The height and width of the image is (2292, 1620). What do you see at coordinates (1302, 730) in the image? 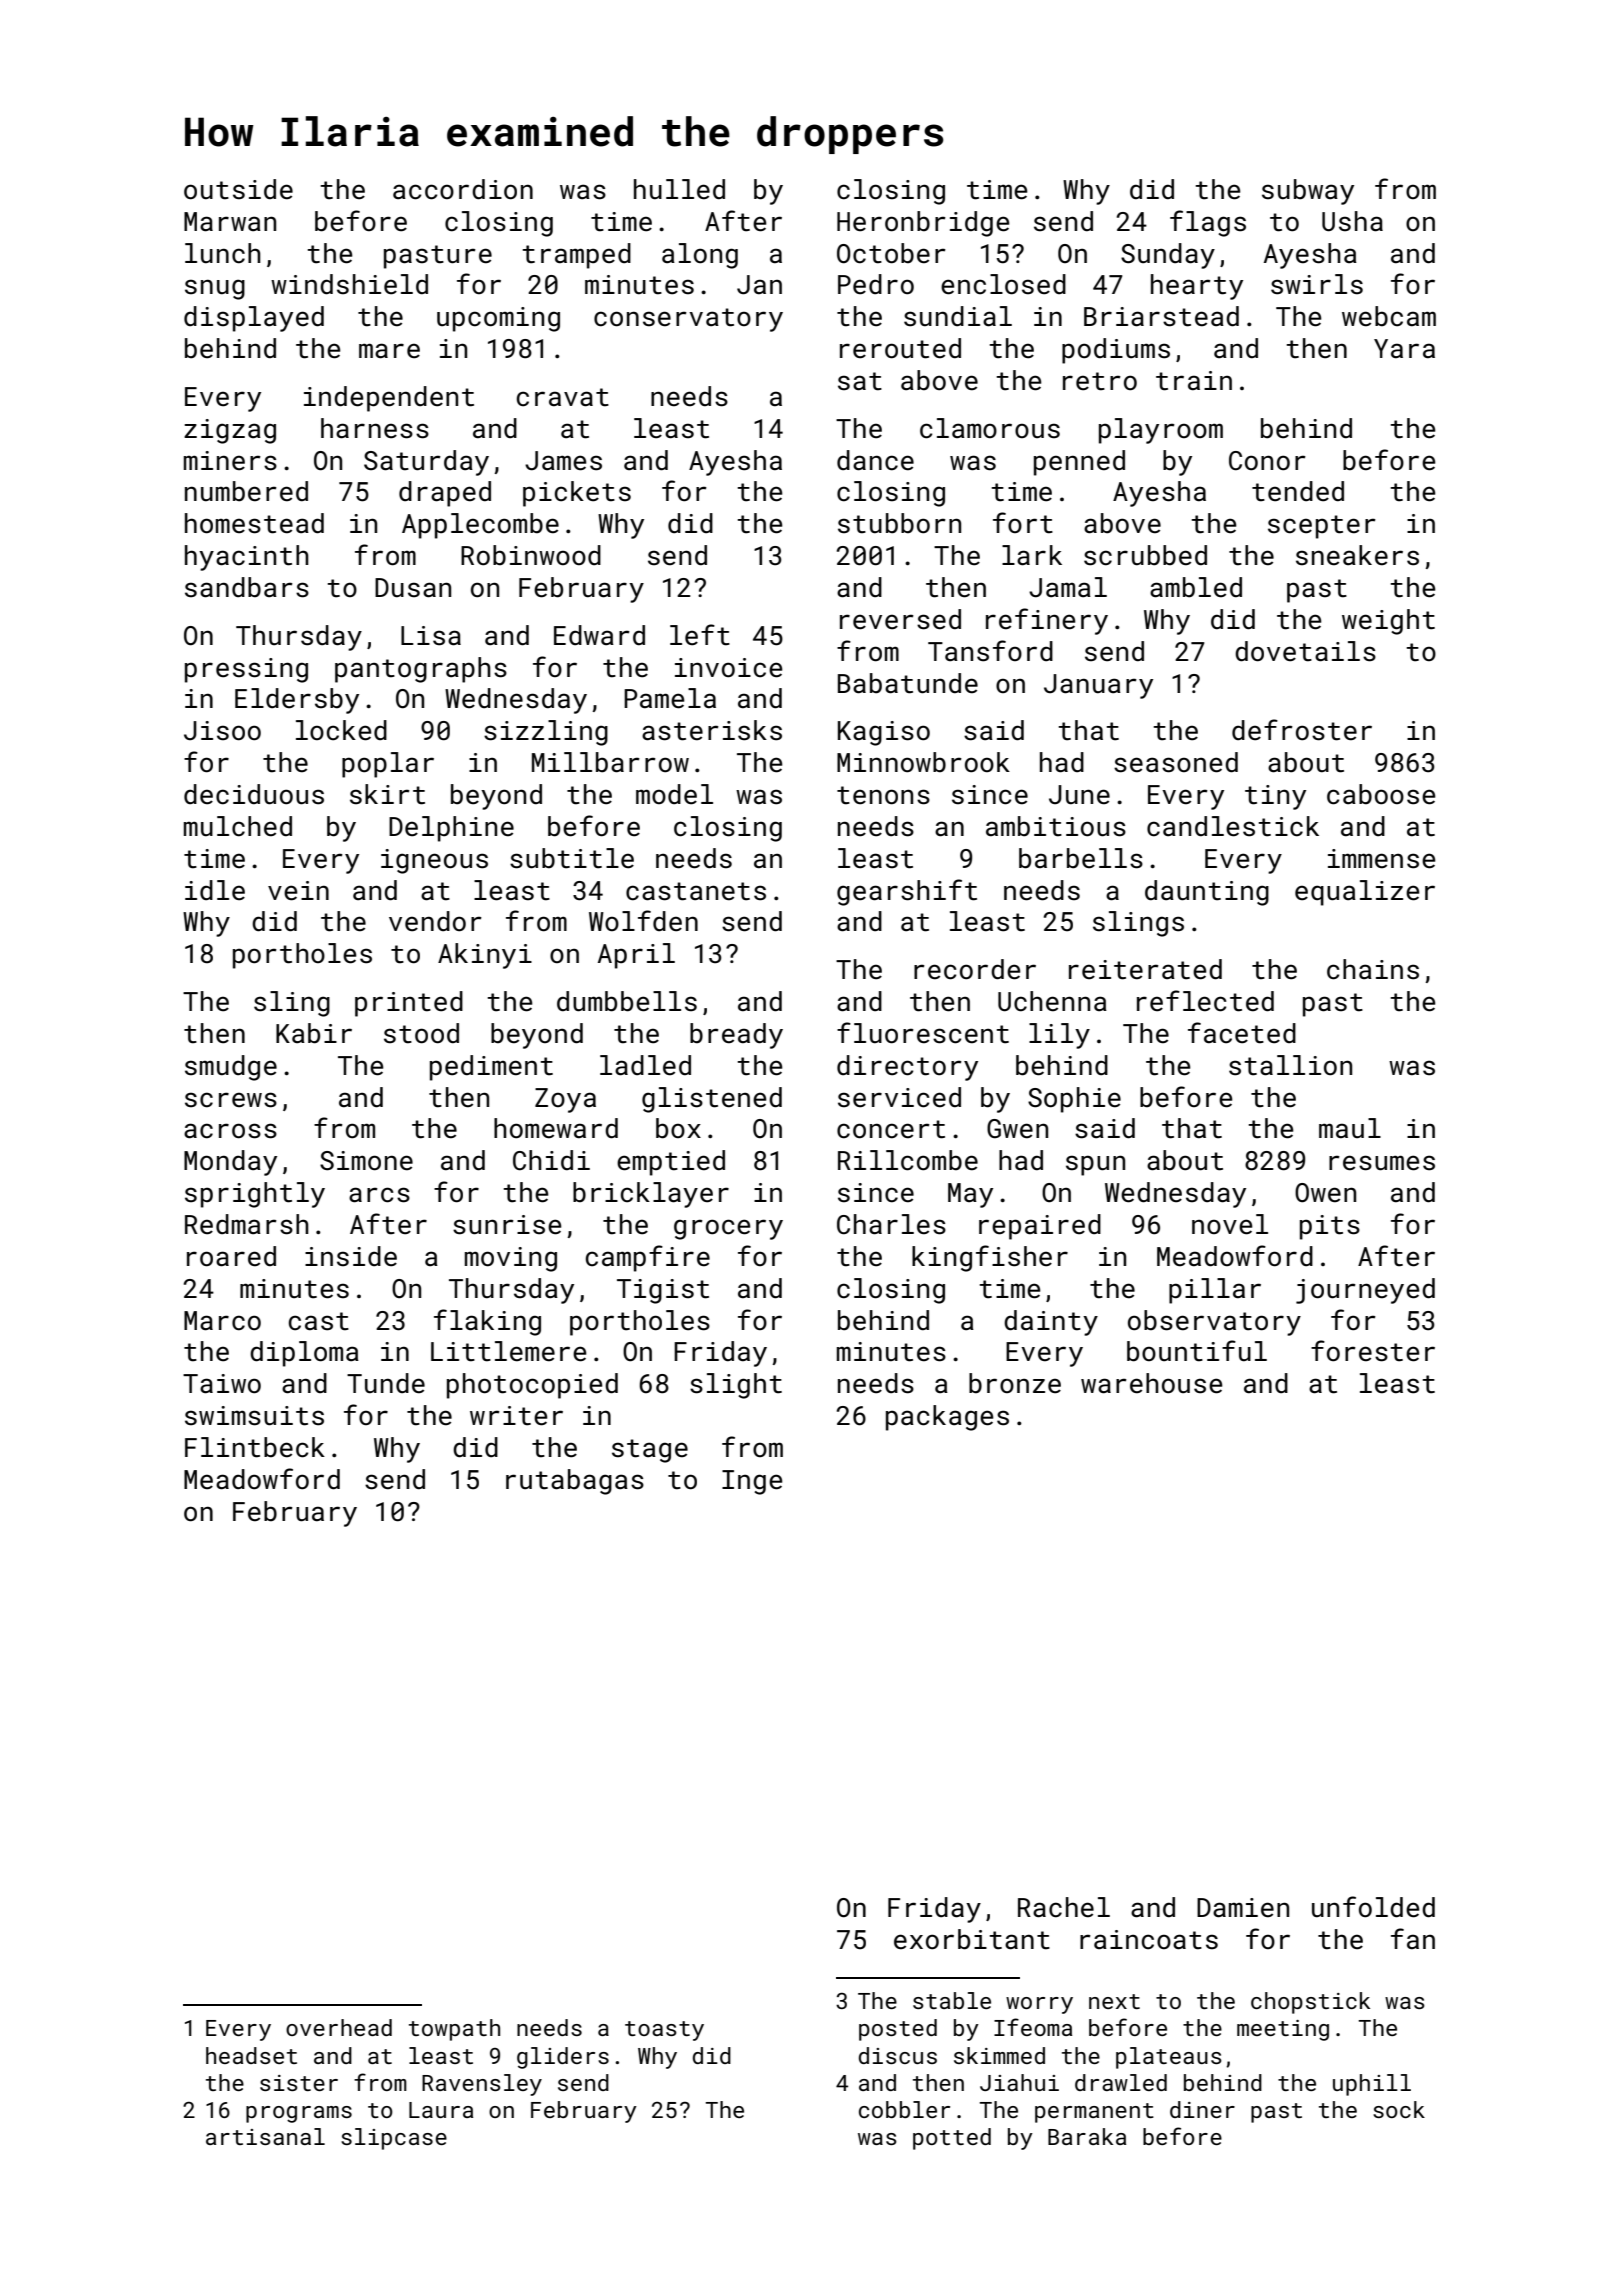
I see `defroster` at bounding box center [1302, 730].
